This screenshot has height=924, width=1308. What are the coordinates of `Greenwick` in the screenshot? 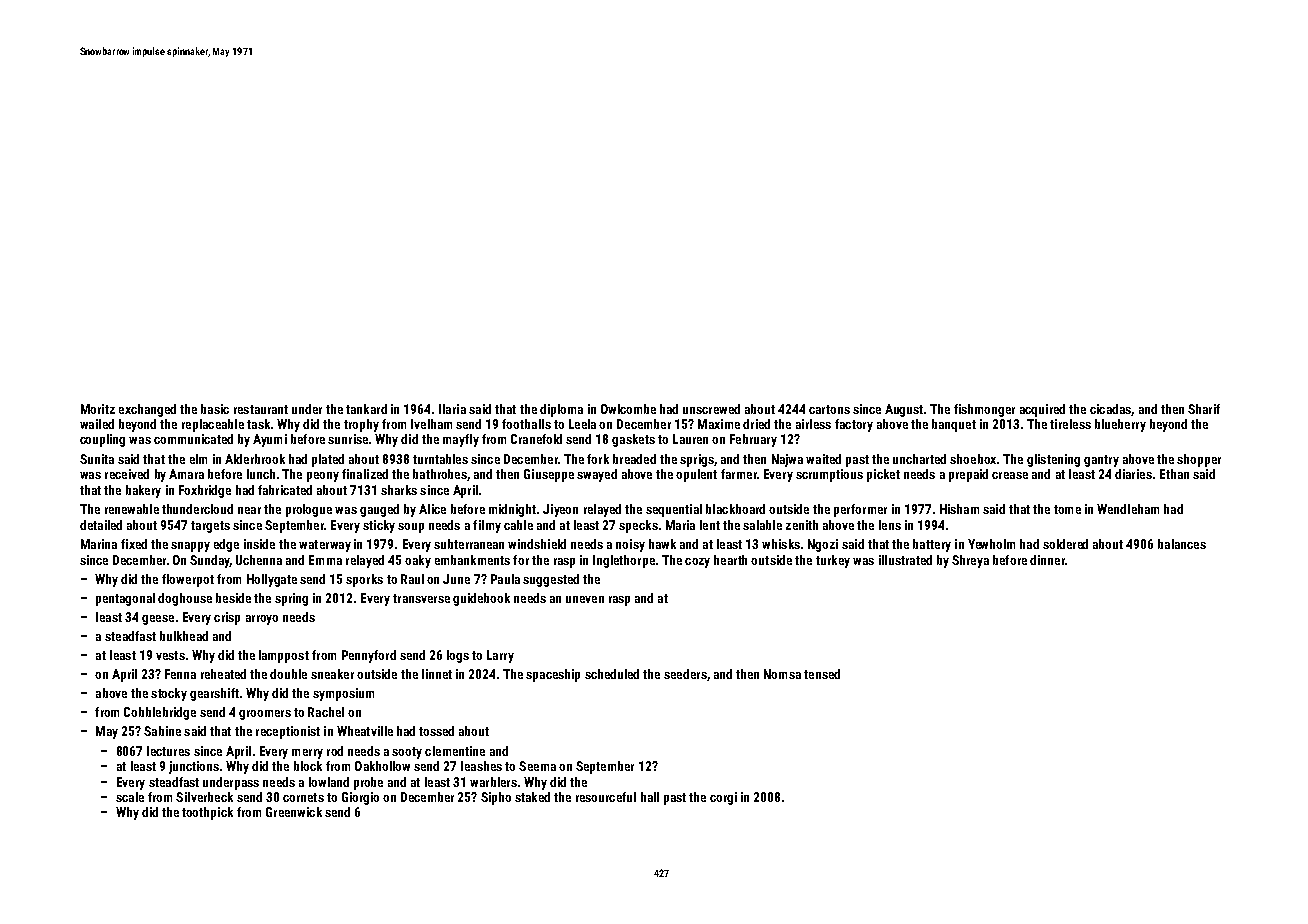 It's located at (294, 812).
